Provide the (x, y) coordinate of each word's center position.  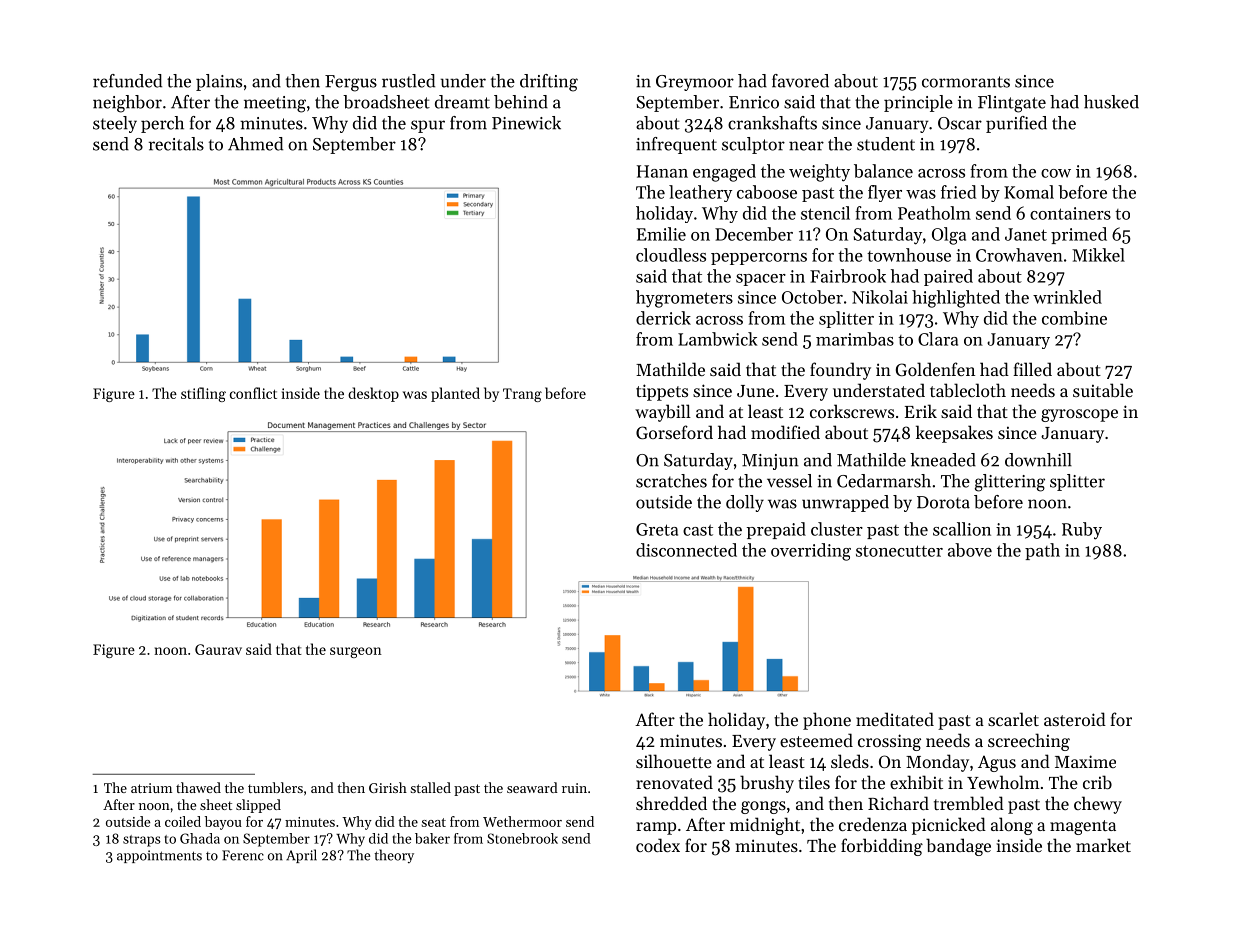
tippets (662, 392)
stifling (203, 394)
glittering (1010, 483)
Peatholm (934, 213)
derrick (663, 318)
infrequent (676, 145)
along (1012, 826)
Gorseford (674, 432)
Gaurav (218, 649)
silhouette (674, 761)
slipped (258, 806)
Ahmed (255, 144)
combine (1074, 318)
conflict (253, 393)
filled (1032, 369)
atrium (151, 788)
